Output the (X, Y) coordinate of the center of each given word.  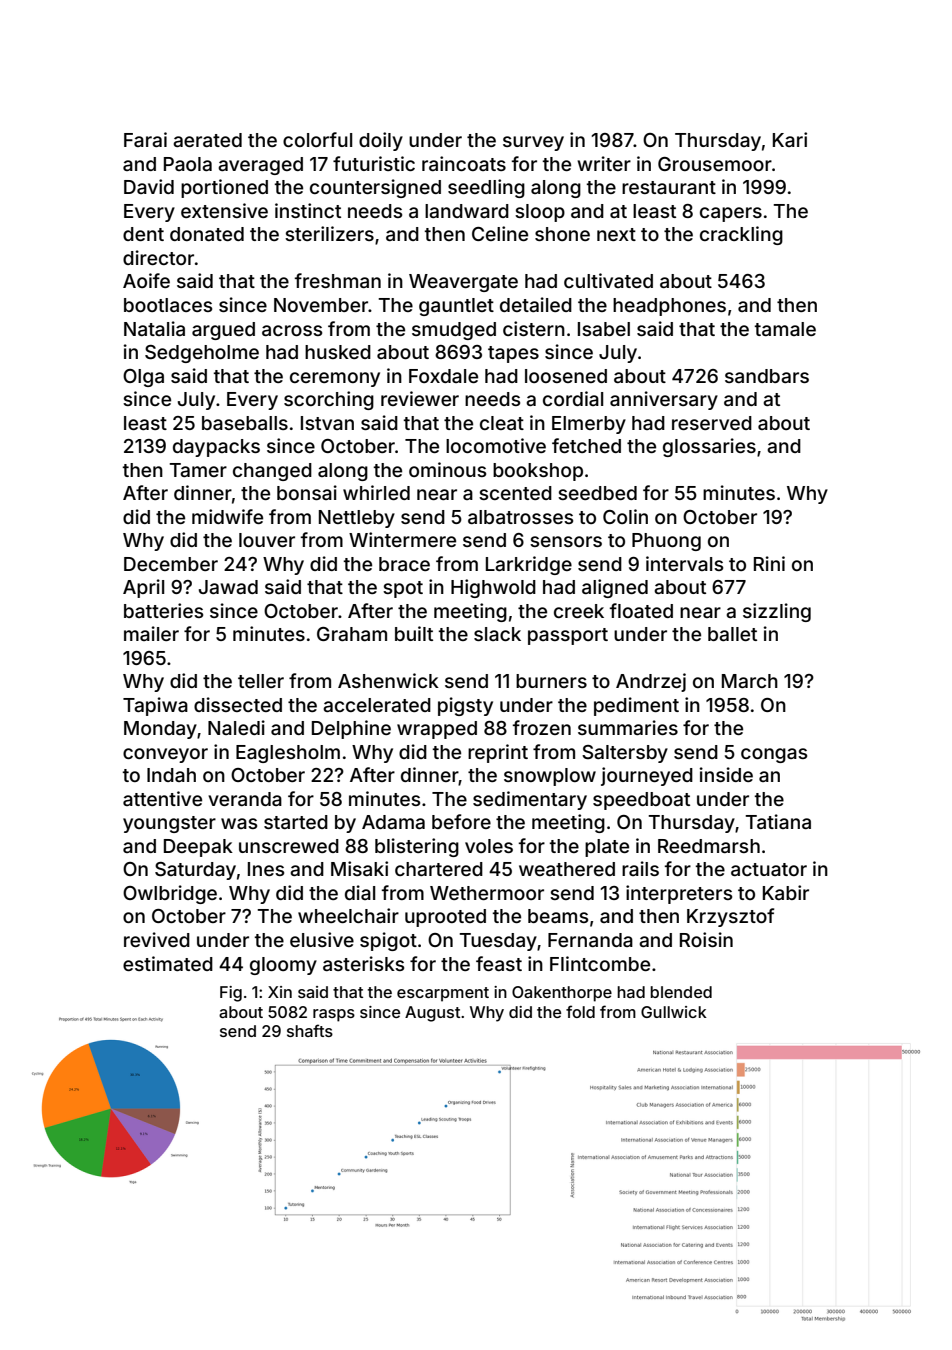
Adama (393, 822)
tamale (785, 329)
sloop (540, 213)
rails (640, 868)
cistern (534, 328)
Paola (188, 164)
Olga (143, 378)
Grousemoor (715, 164)
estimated (168, 963)
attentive (162, 798)
